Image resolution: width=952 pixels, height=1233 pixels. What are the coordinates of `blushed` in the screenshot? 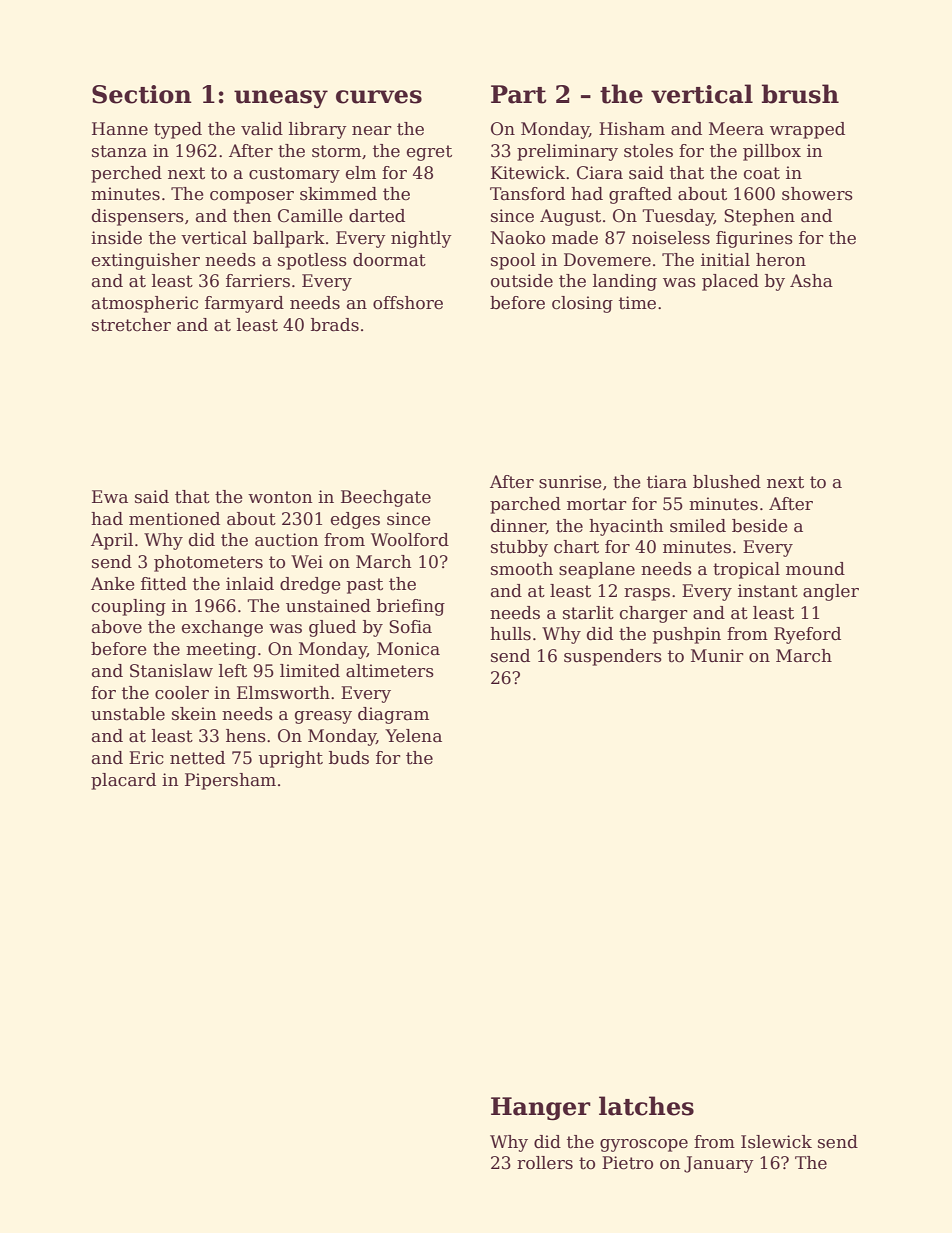 It's located at (727, 482).
